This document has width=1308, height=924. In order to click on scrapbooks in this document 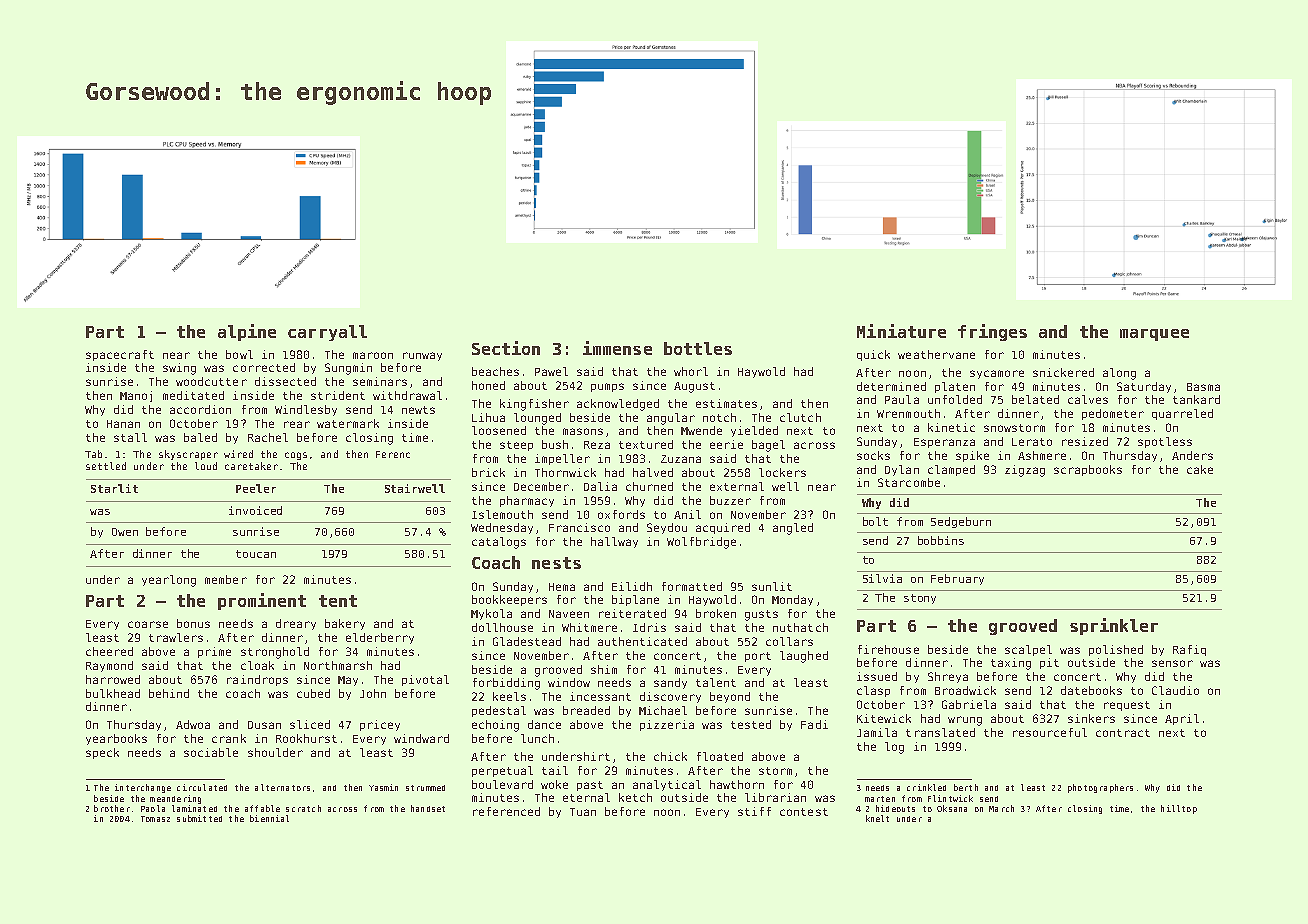, I will do `click(1088, 470)`.
